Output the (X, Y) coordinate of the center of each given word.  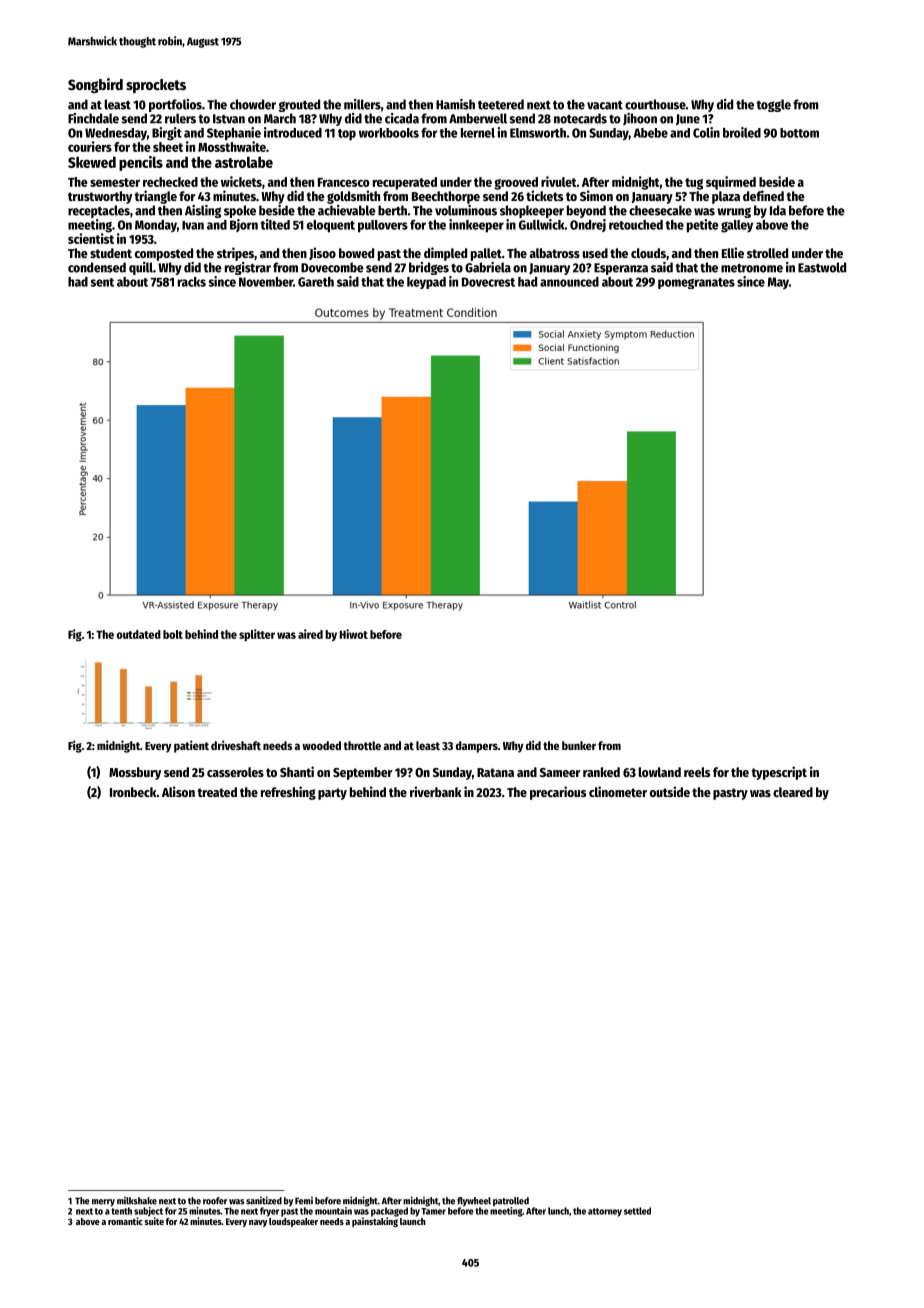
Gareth (316, 282)
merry (103, 1202)
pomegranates (696, 283)
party (332, 794)
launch (413, 1221)
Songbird (95, 85)
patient (191, 746)
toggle (773, 105)
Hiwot (354, 634)
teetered (501, 104)
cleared (793, 792)
